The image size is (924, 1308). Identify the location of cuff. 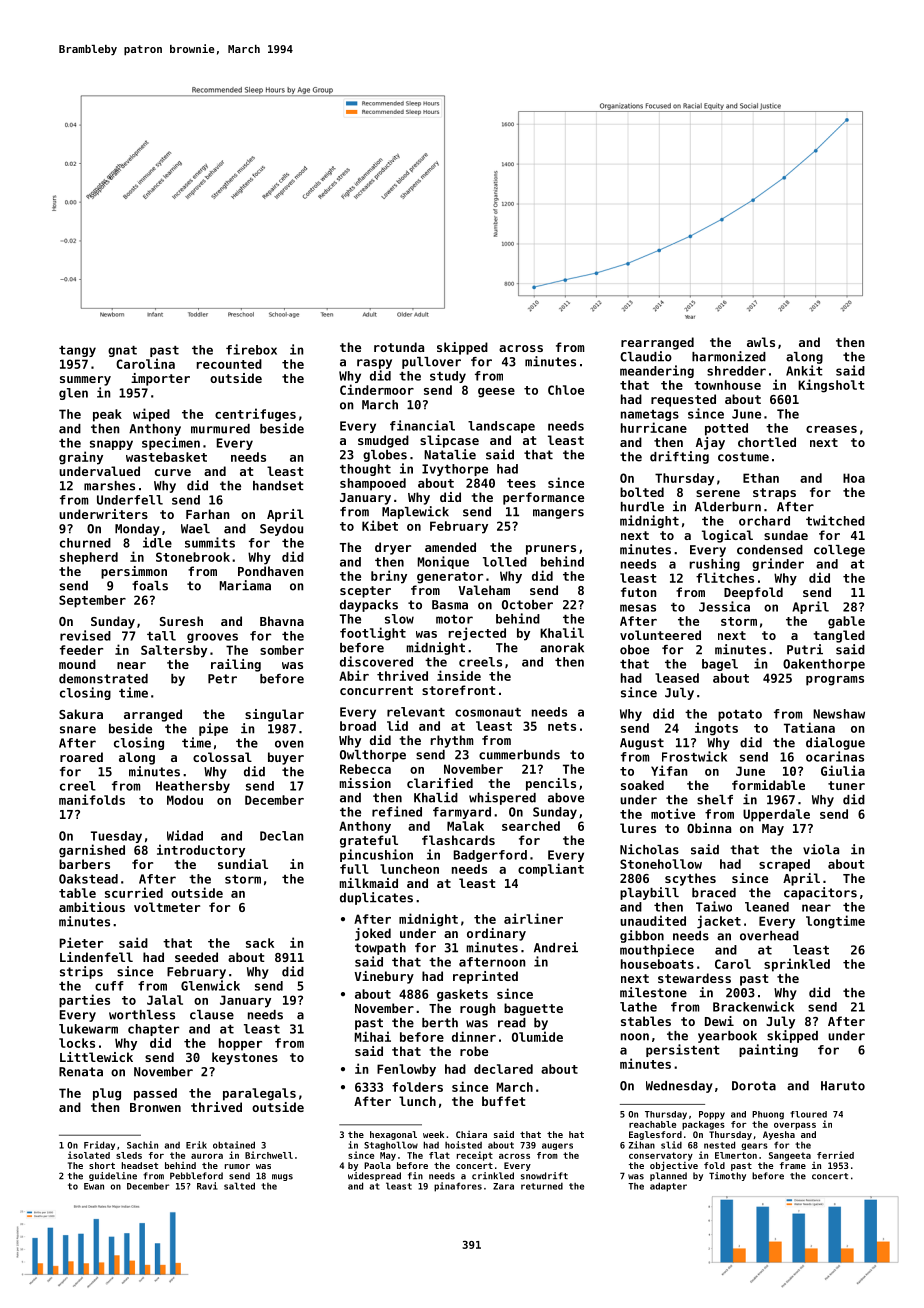
(109, 986).
